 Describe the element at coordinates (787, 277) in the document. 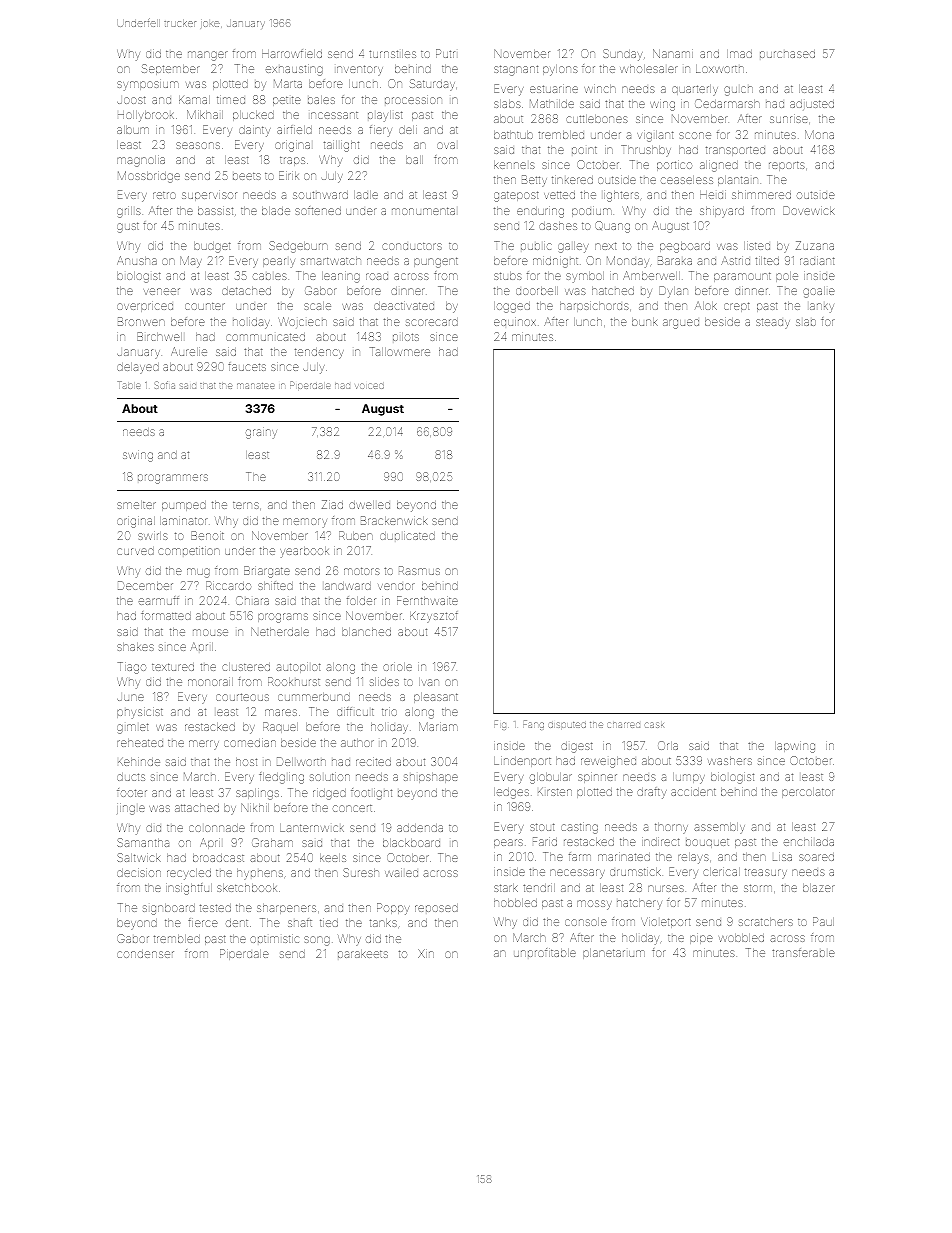

I see `pole` at that location.
